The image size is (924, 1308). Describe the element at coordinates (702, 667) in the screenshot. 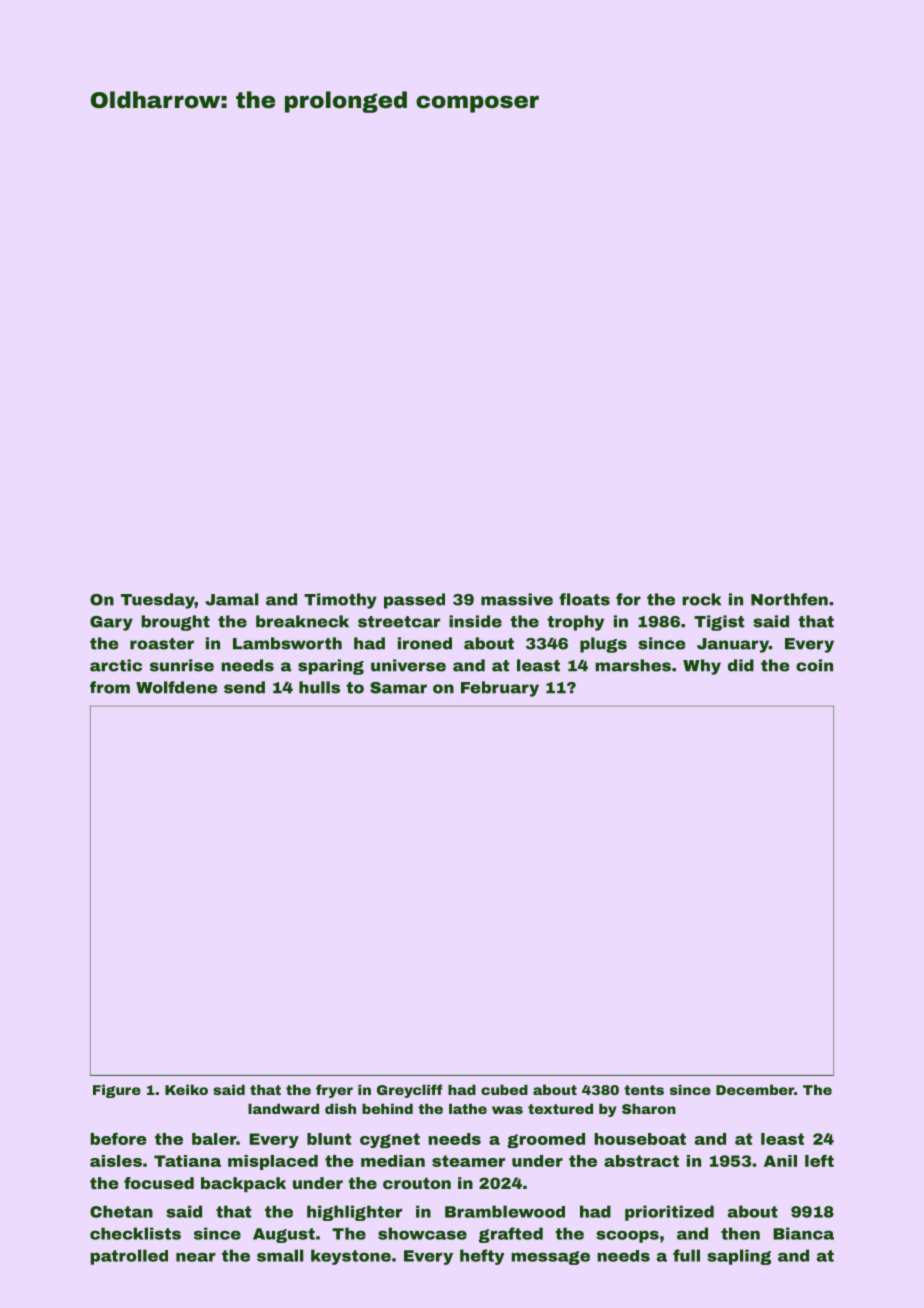

I see `Why` at that location.
